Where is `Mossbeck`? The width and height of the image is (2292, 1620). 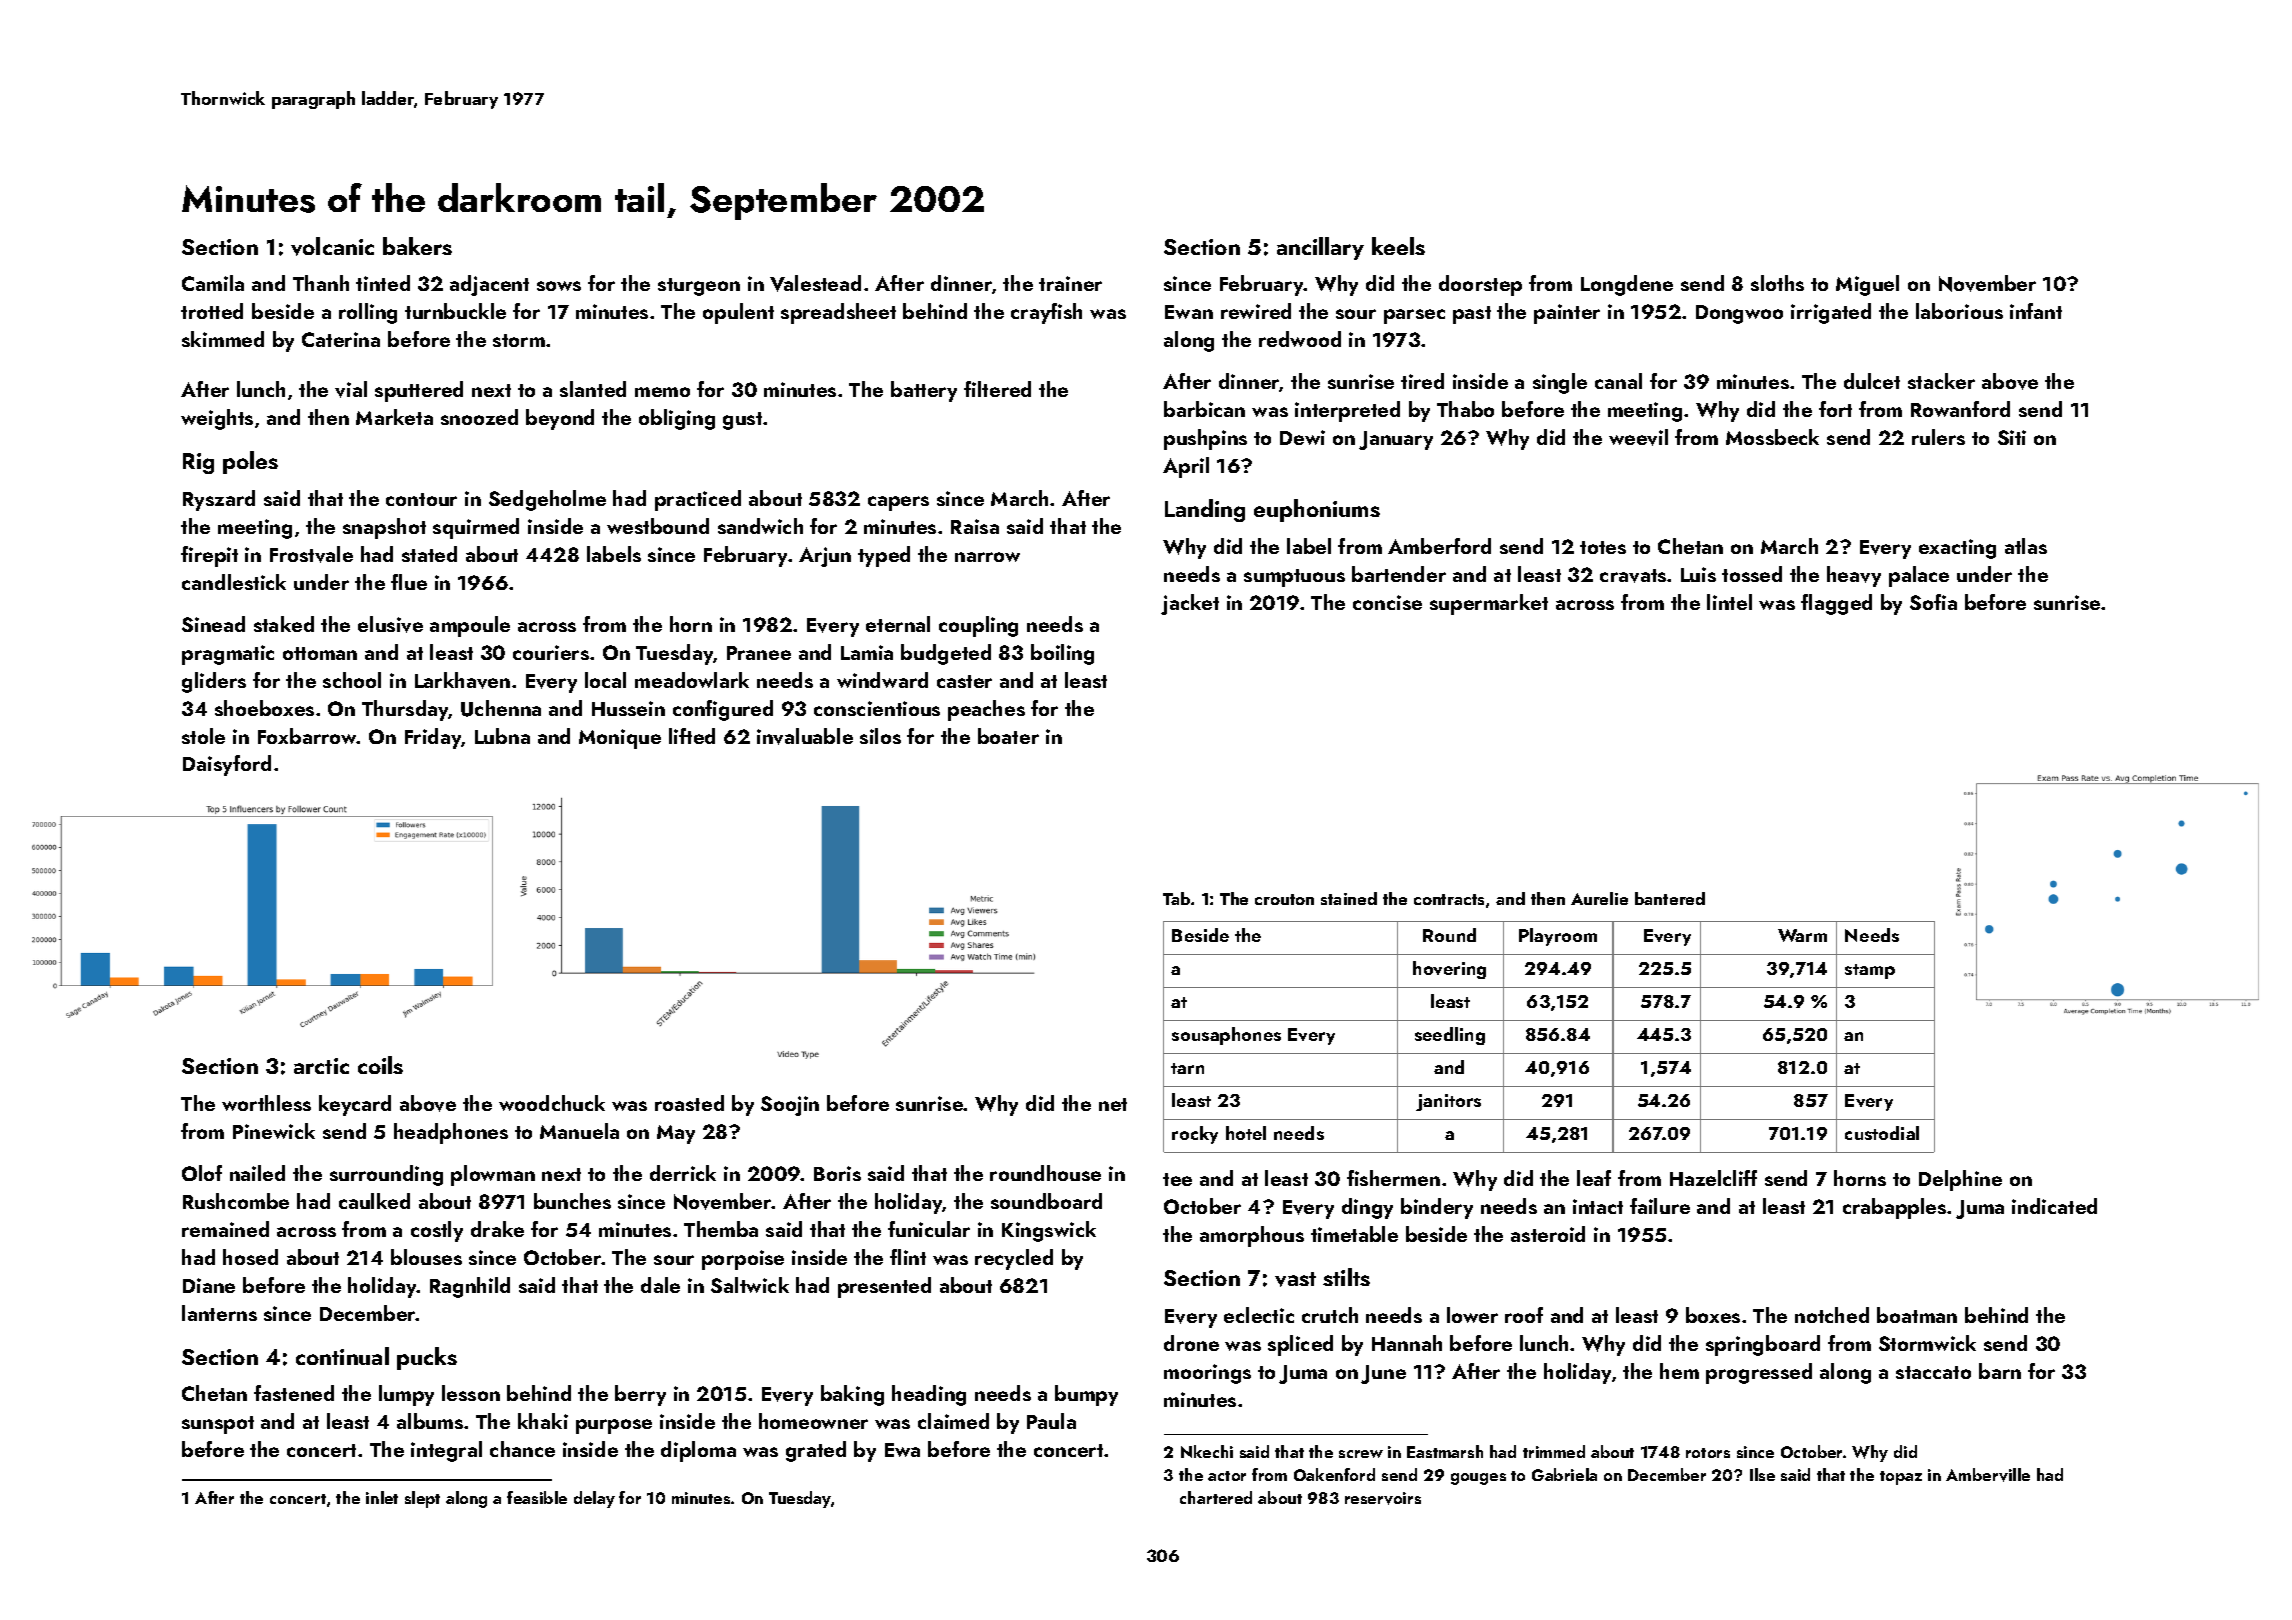
Mossbeck is located at coordinates (1772, 437).
